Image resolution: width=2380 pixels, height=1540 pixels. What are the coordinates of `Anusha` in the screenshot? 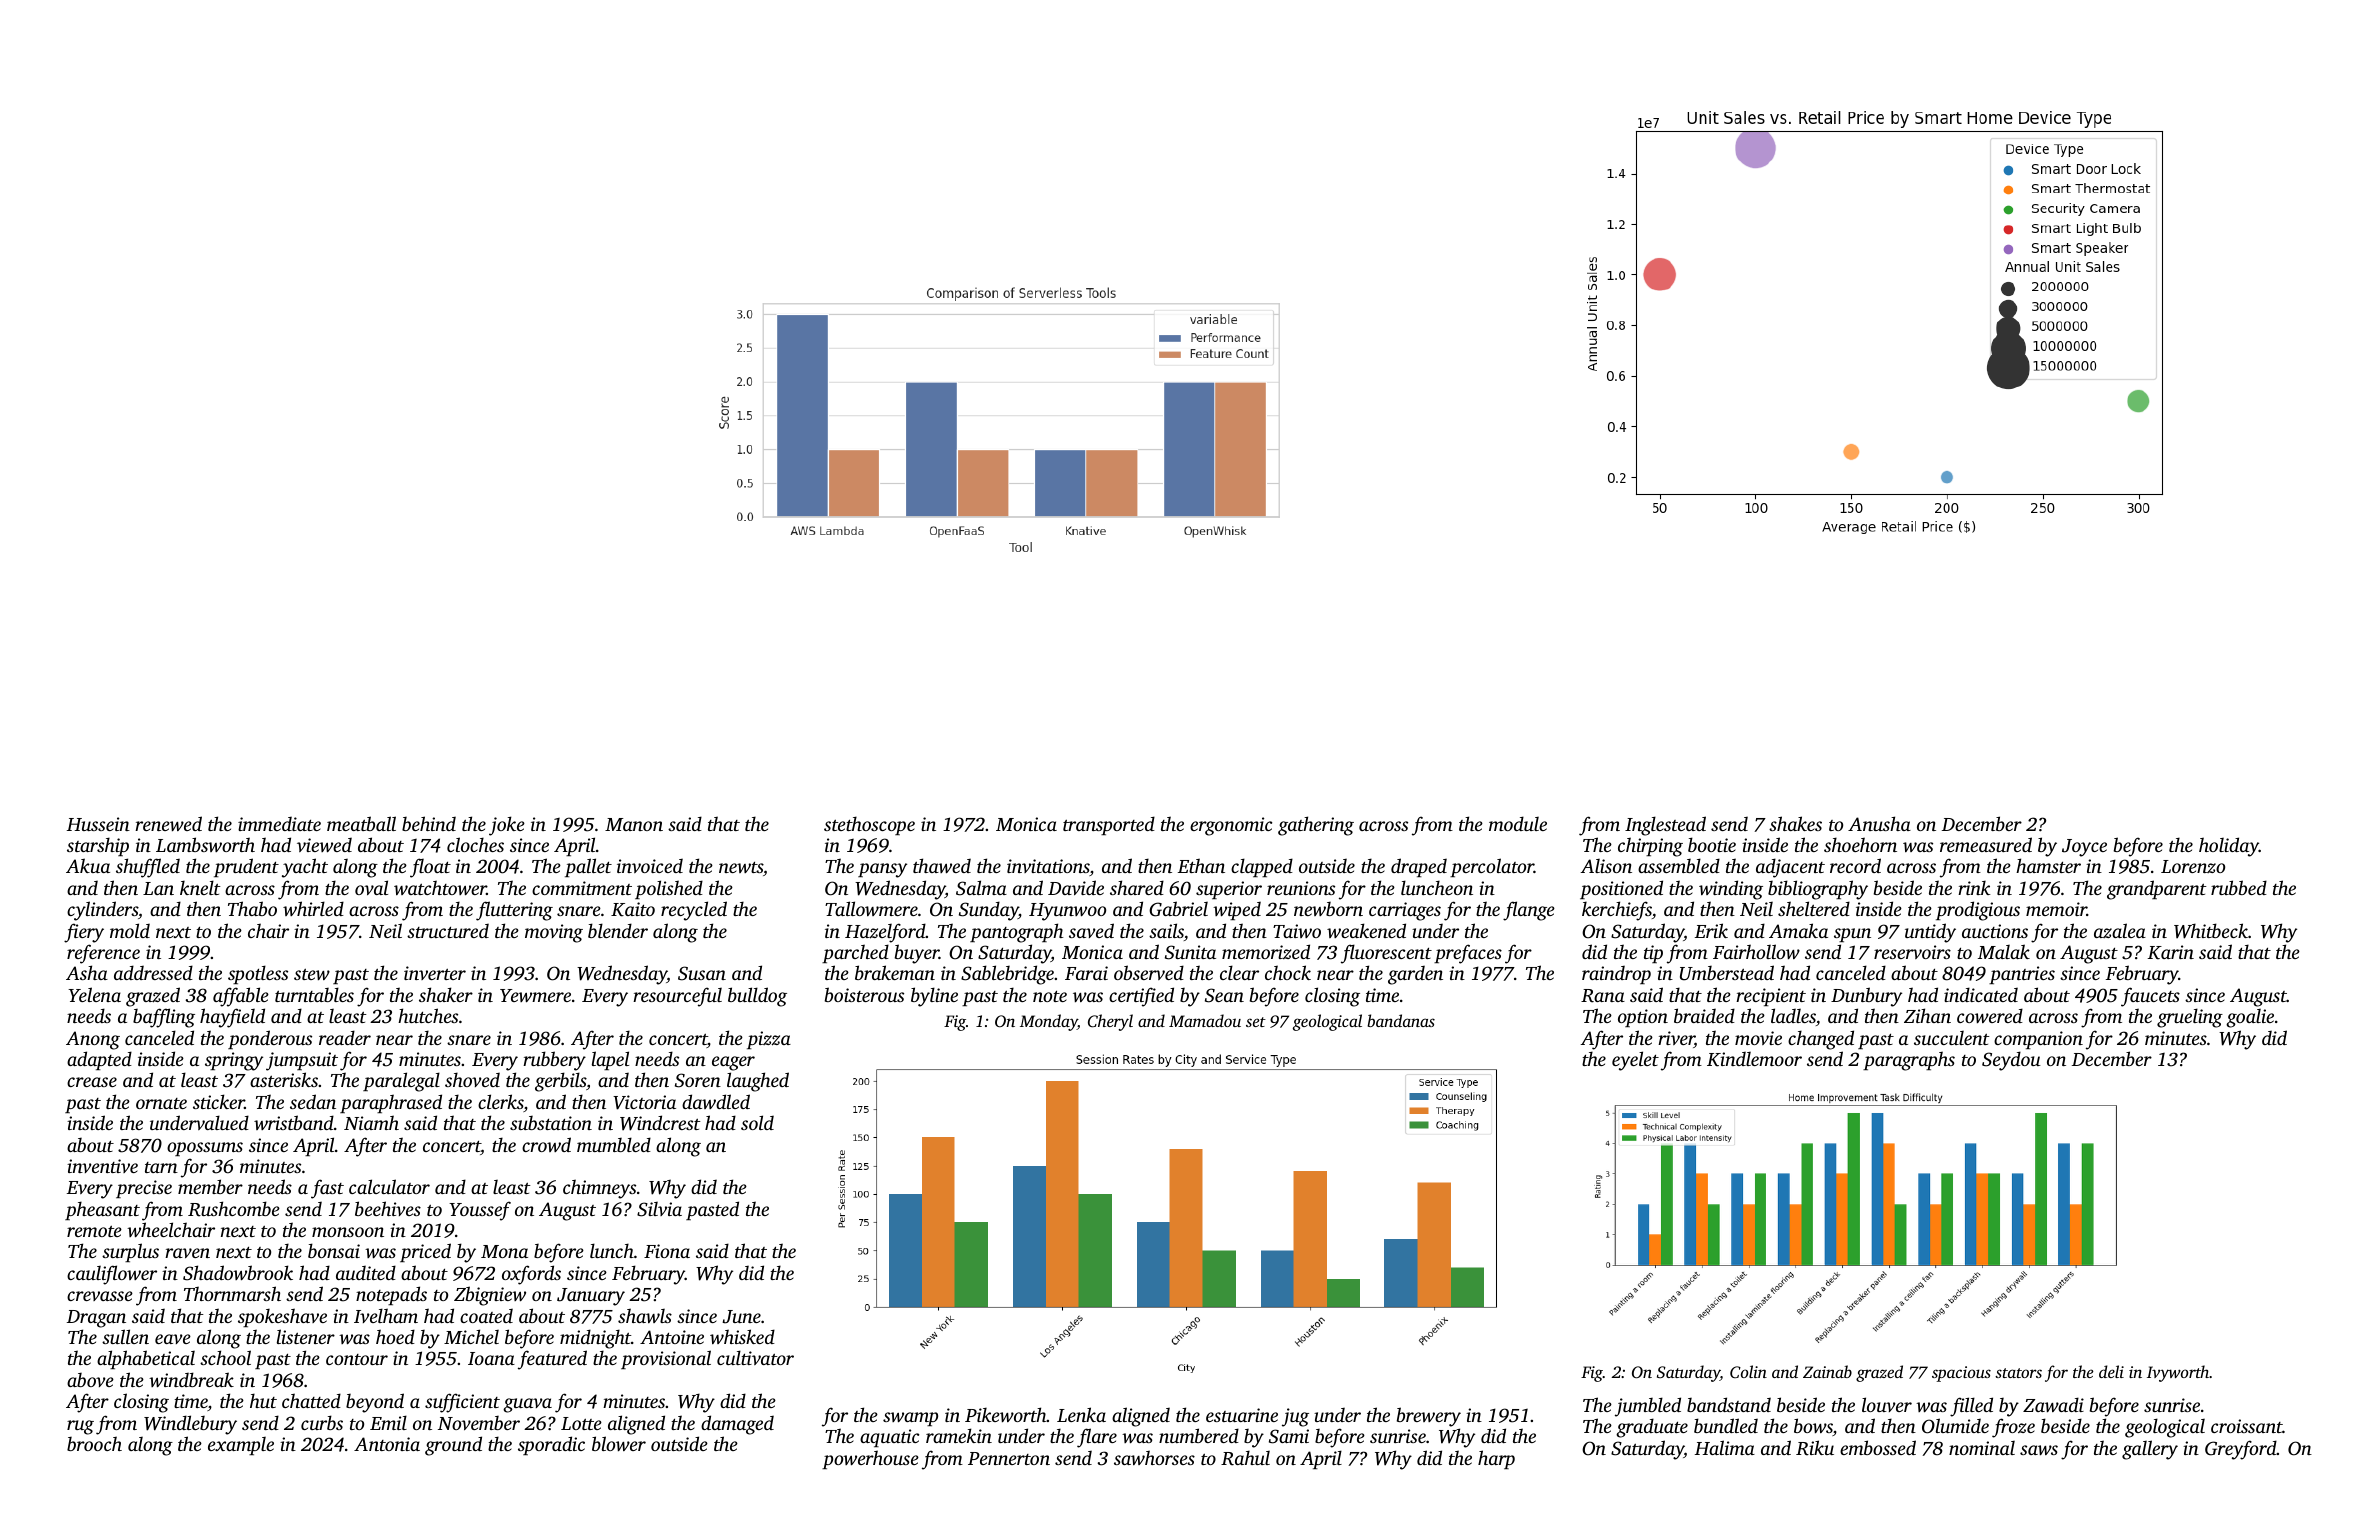 It's located at (1879, 823).
